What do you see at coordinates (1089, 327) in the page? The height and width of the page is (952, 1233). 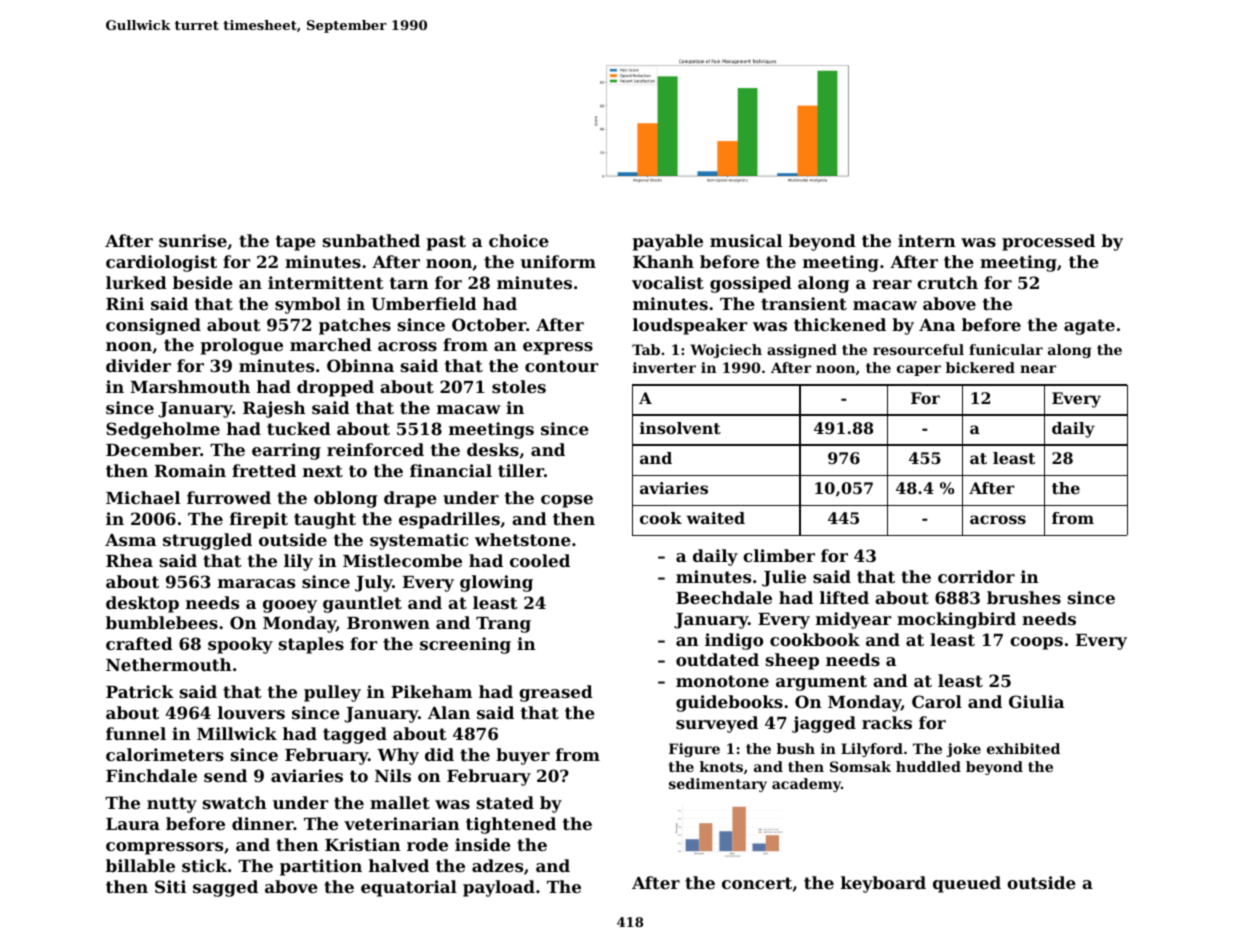 I see `agate` at bounding box center [1089, 327].
